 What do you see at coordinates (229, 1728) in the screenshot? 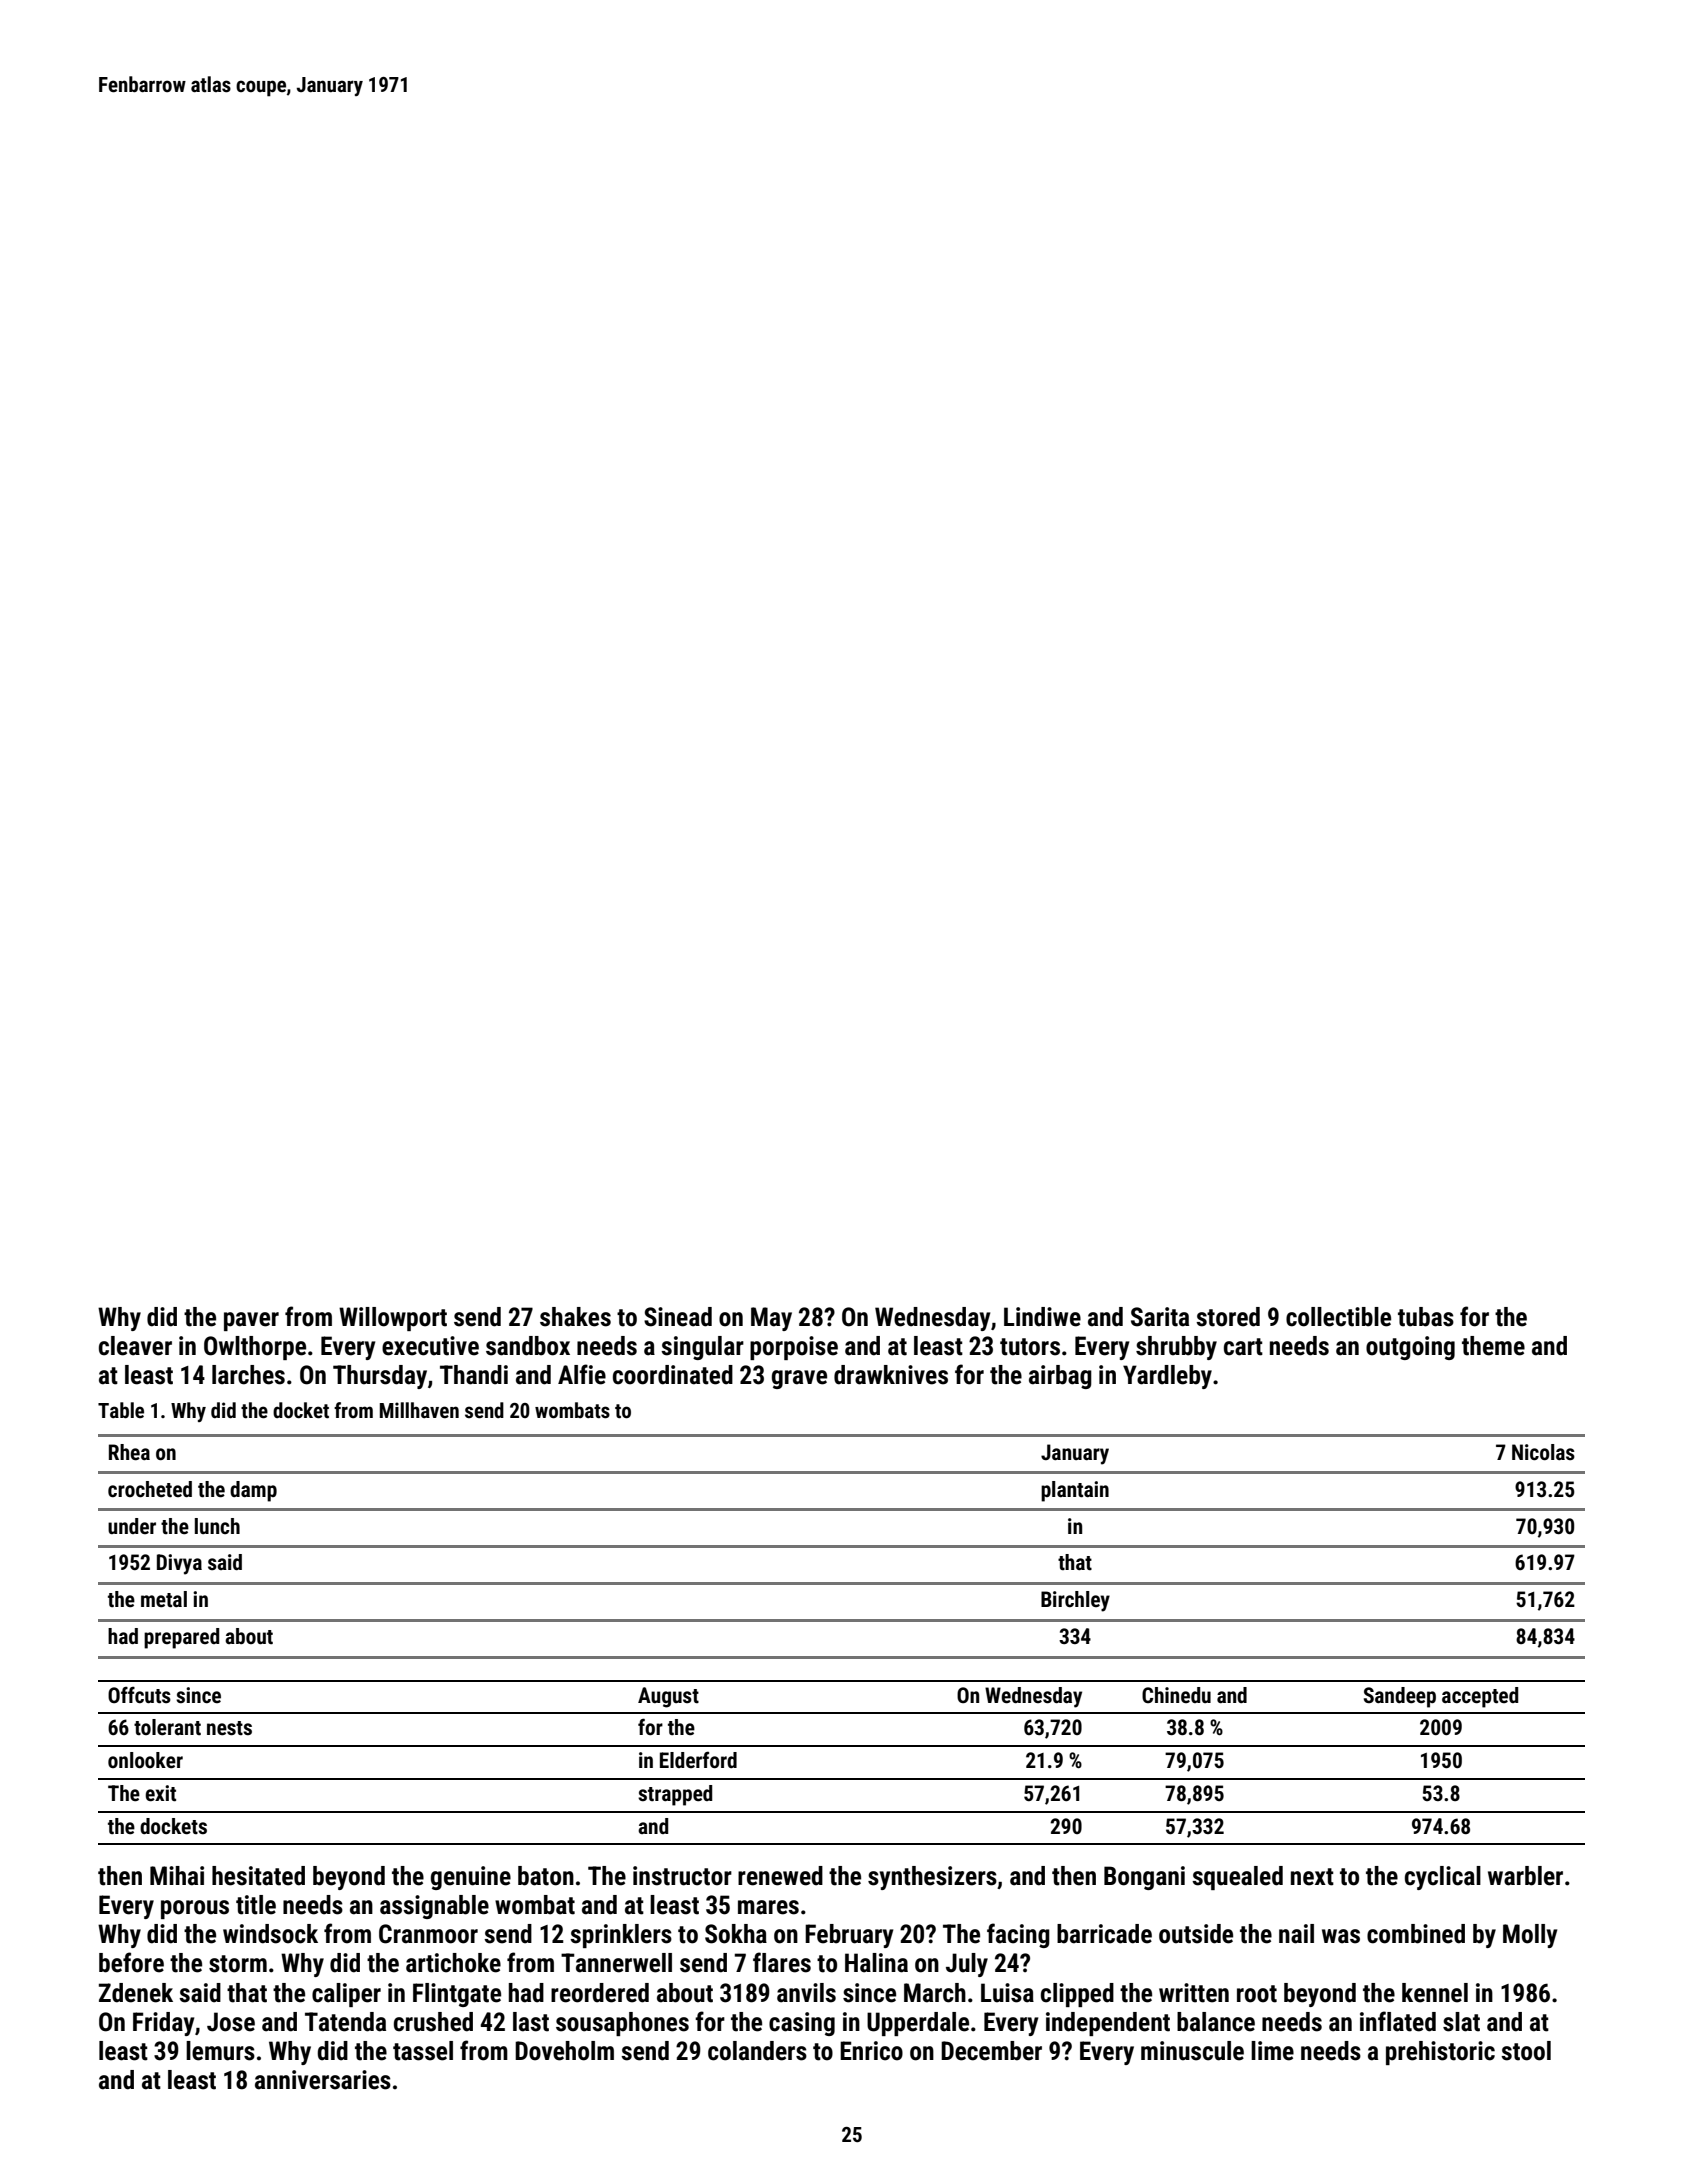
I see `nests` at bounding box center [229, 1728].
